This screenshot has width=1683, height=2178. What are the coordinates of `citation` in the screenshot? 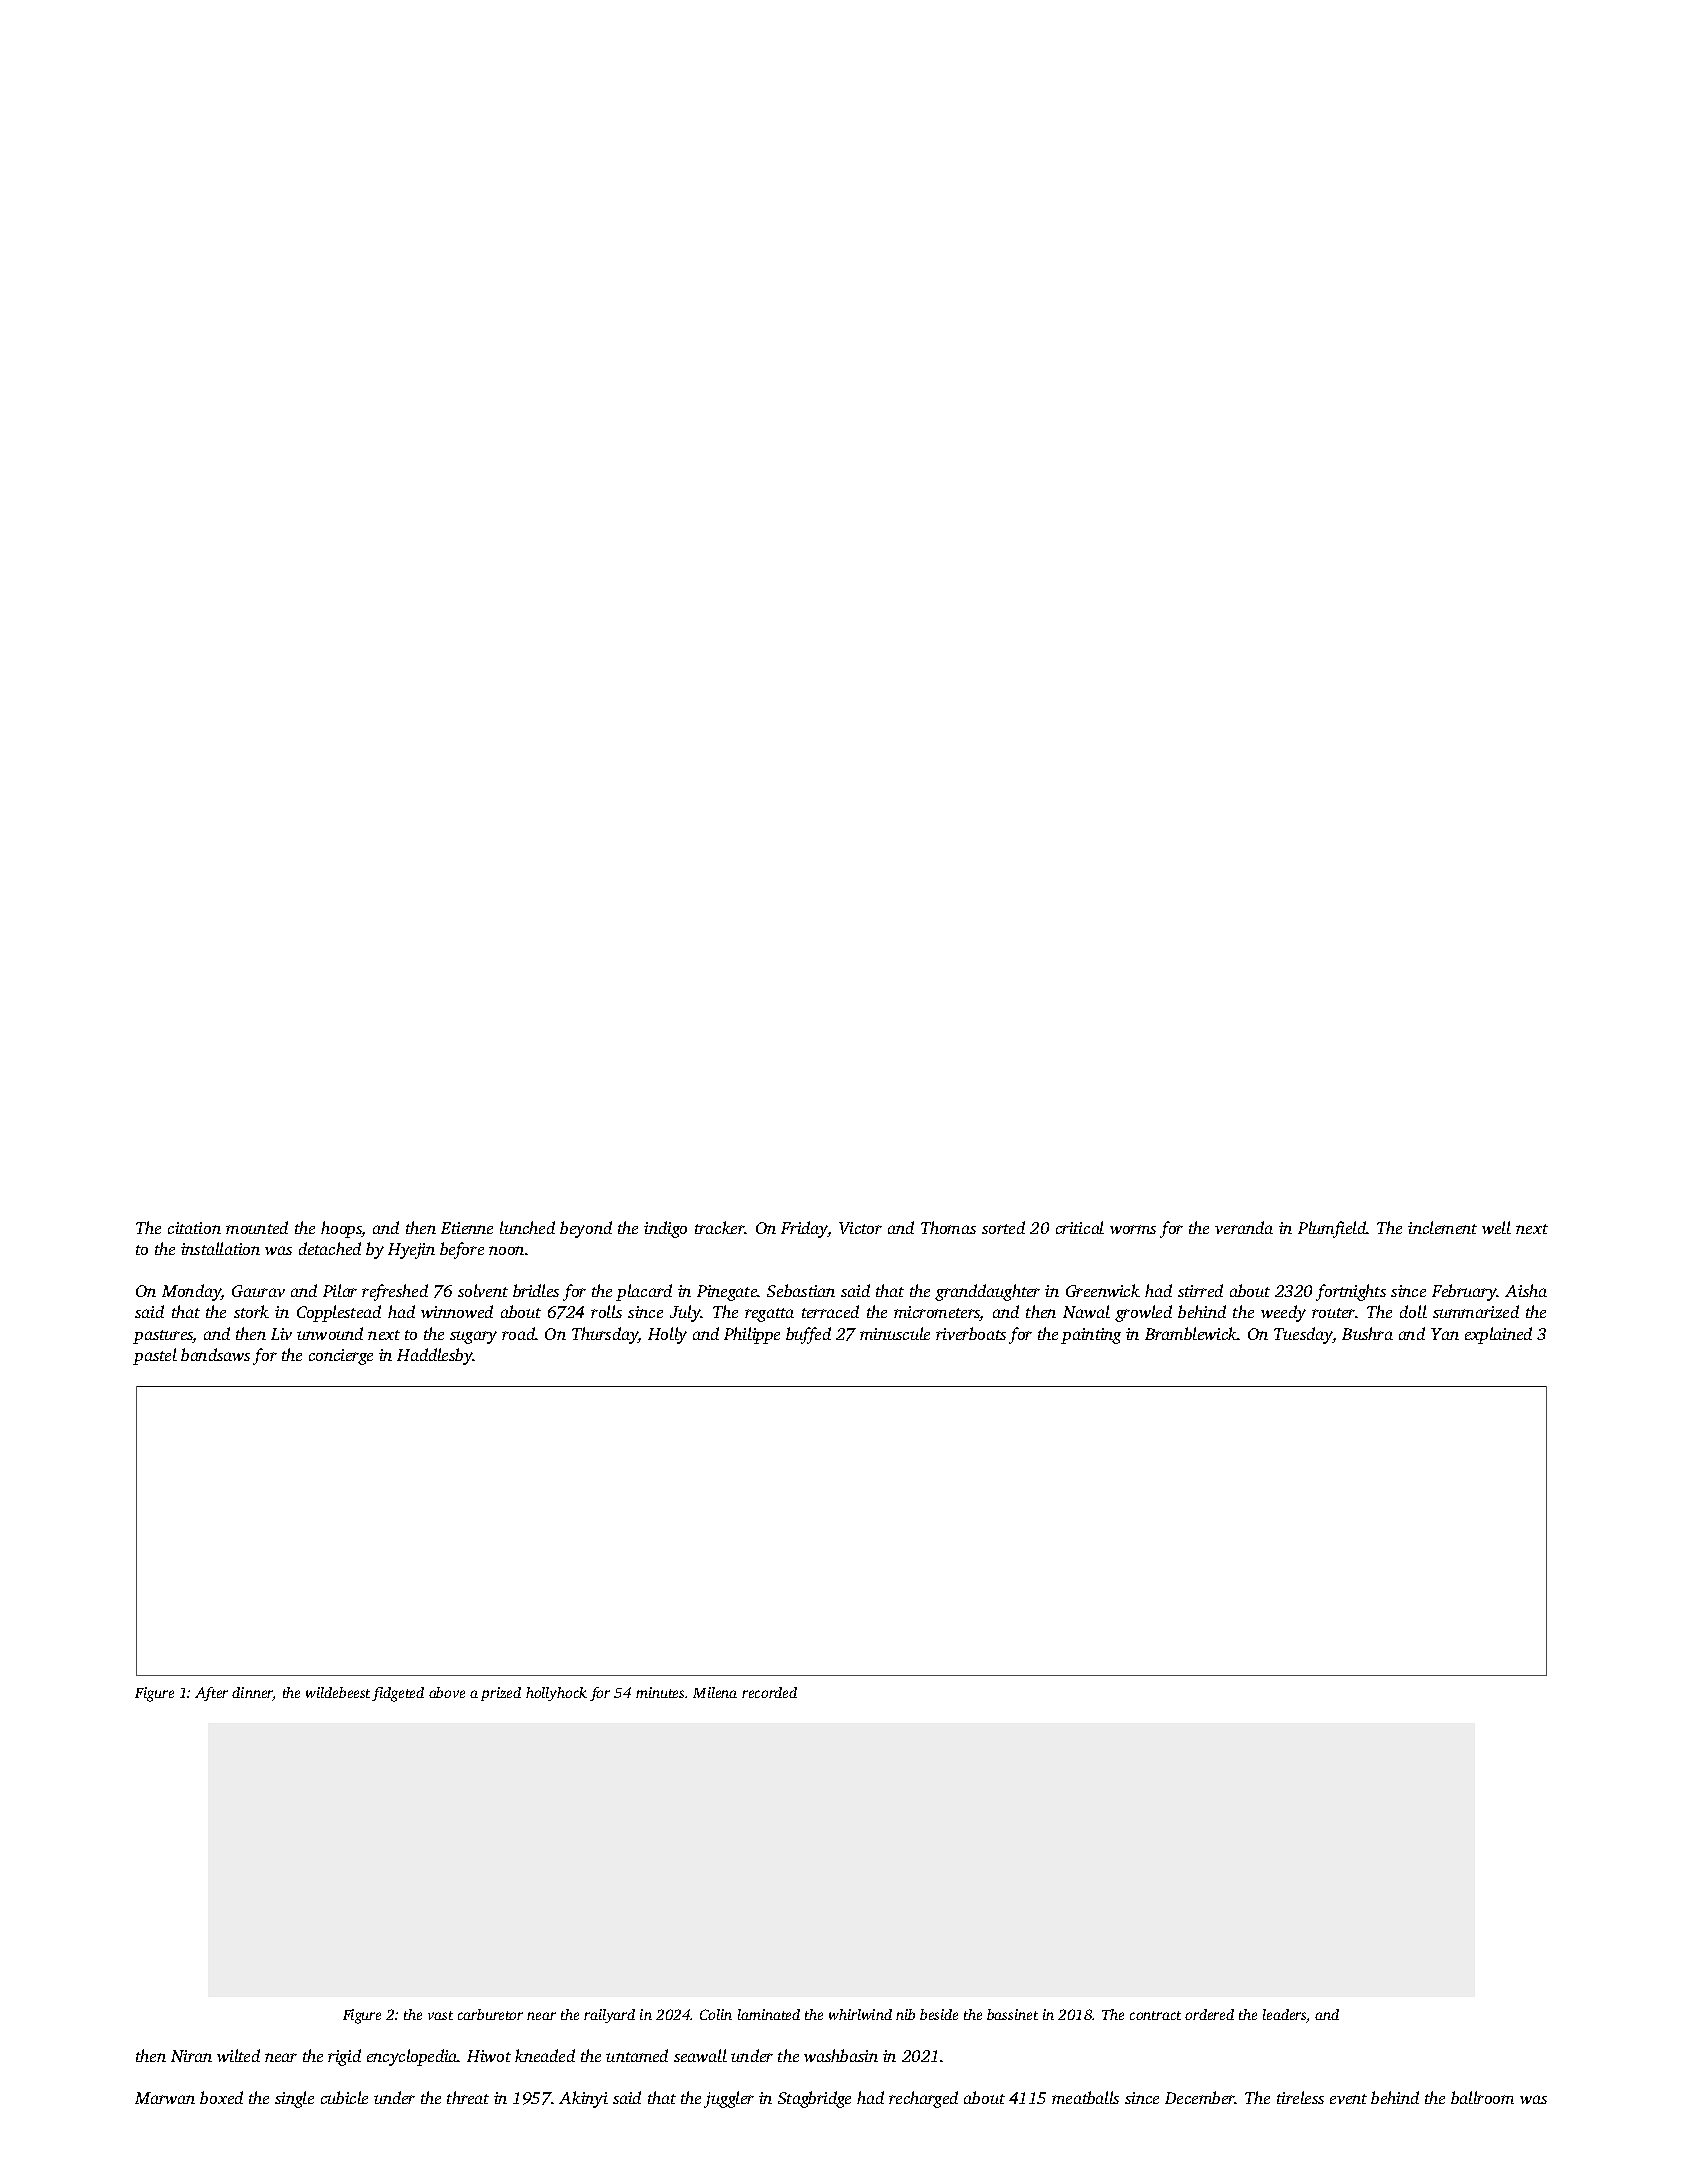 It's located at (194, 1228).
